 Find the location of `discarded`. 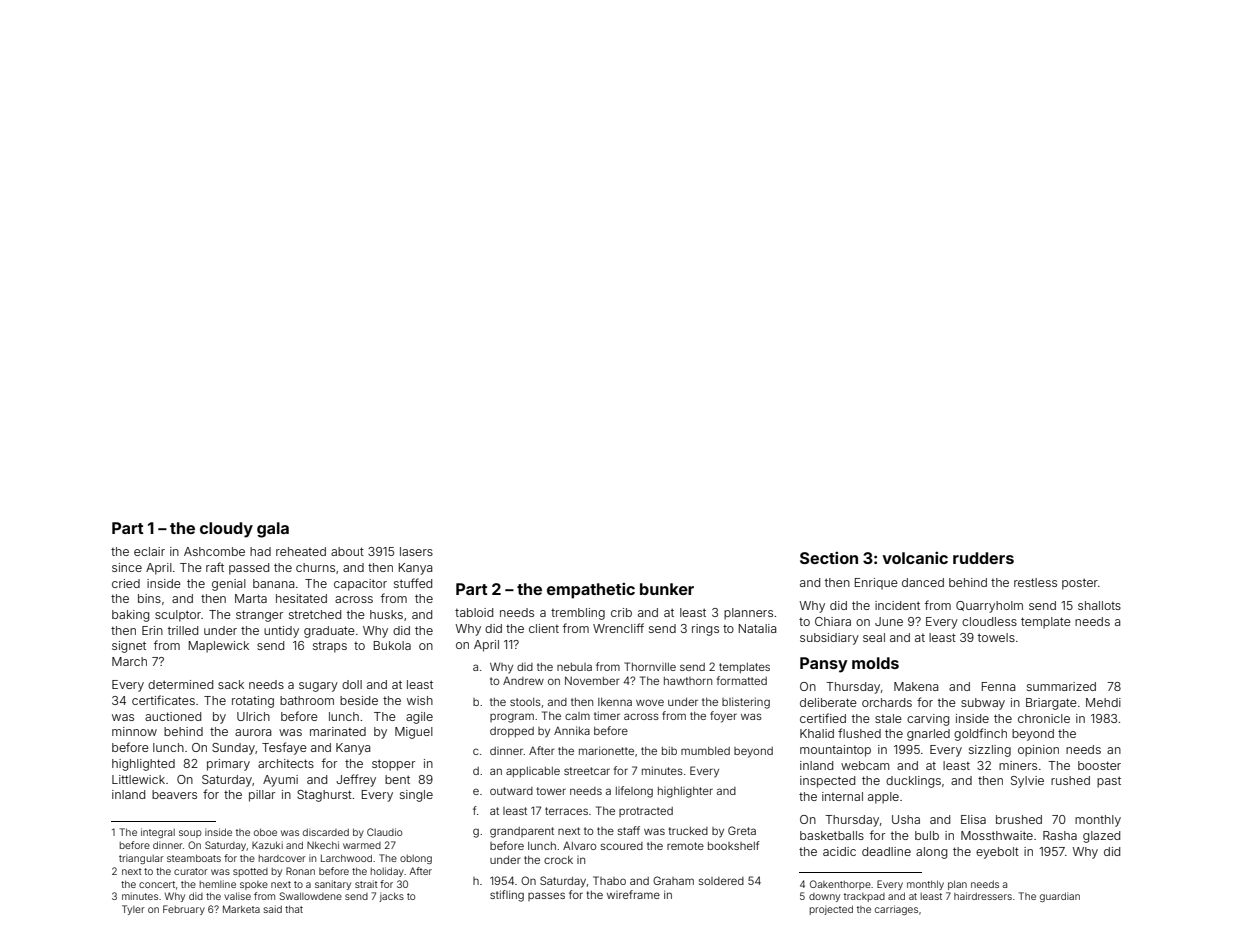

discarded is located at coordinates (326, 832).
